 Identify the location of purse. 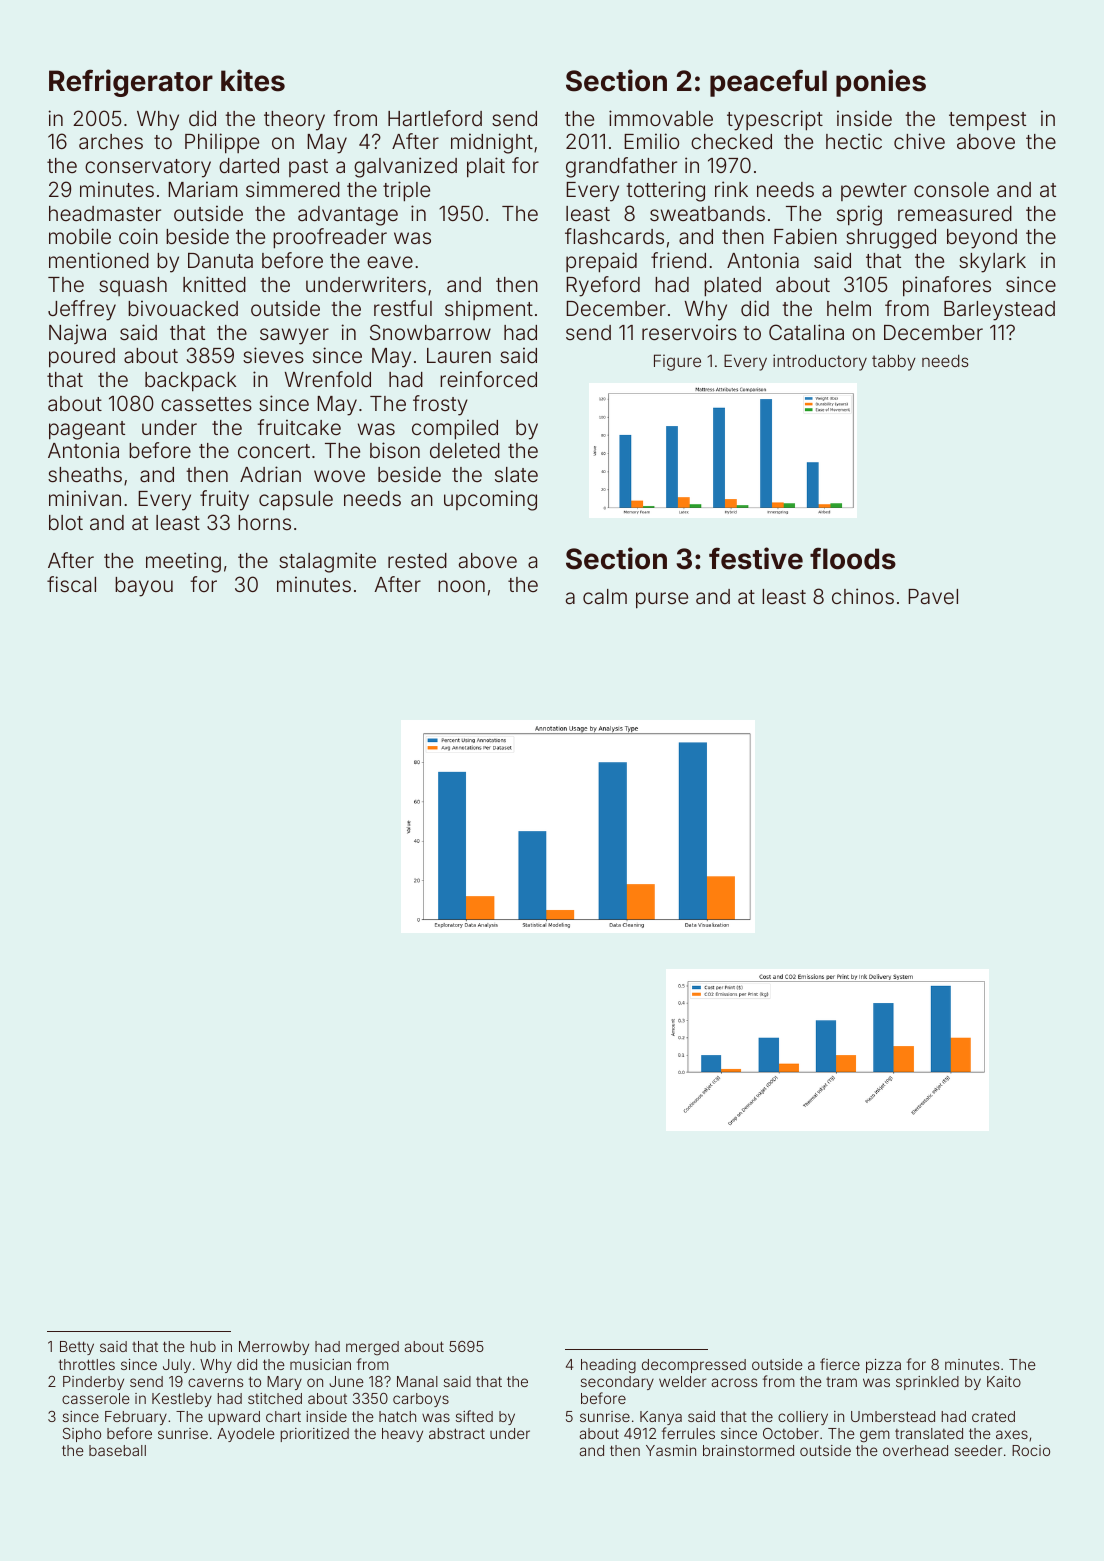
(662, 600).
